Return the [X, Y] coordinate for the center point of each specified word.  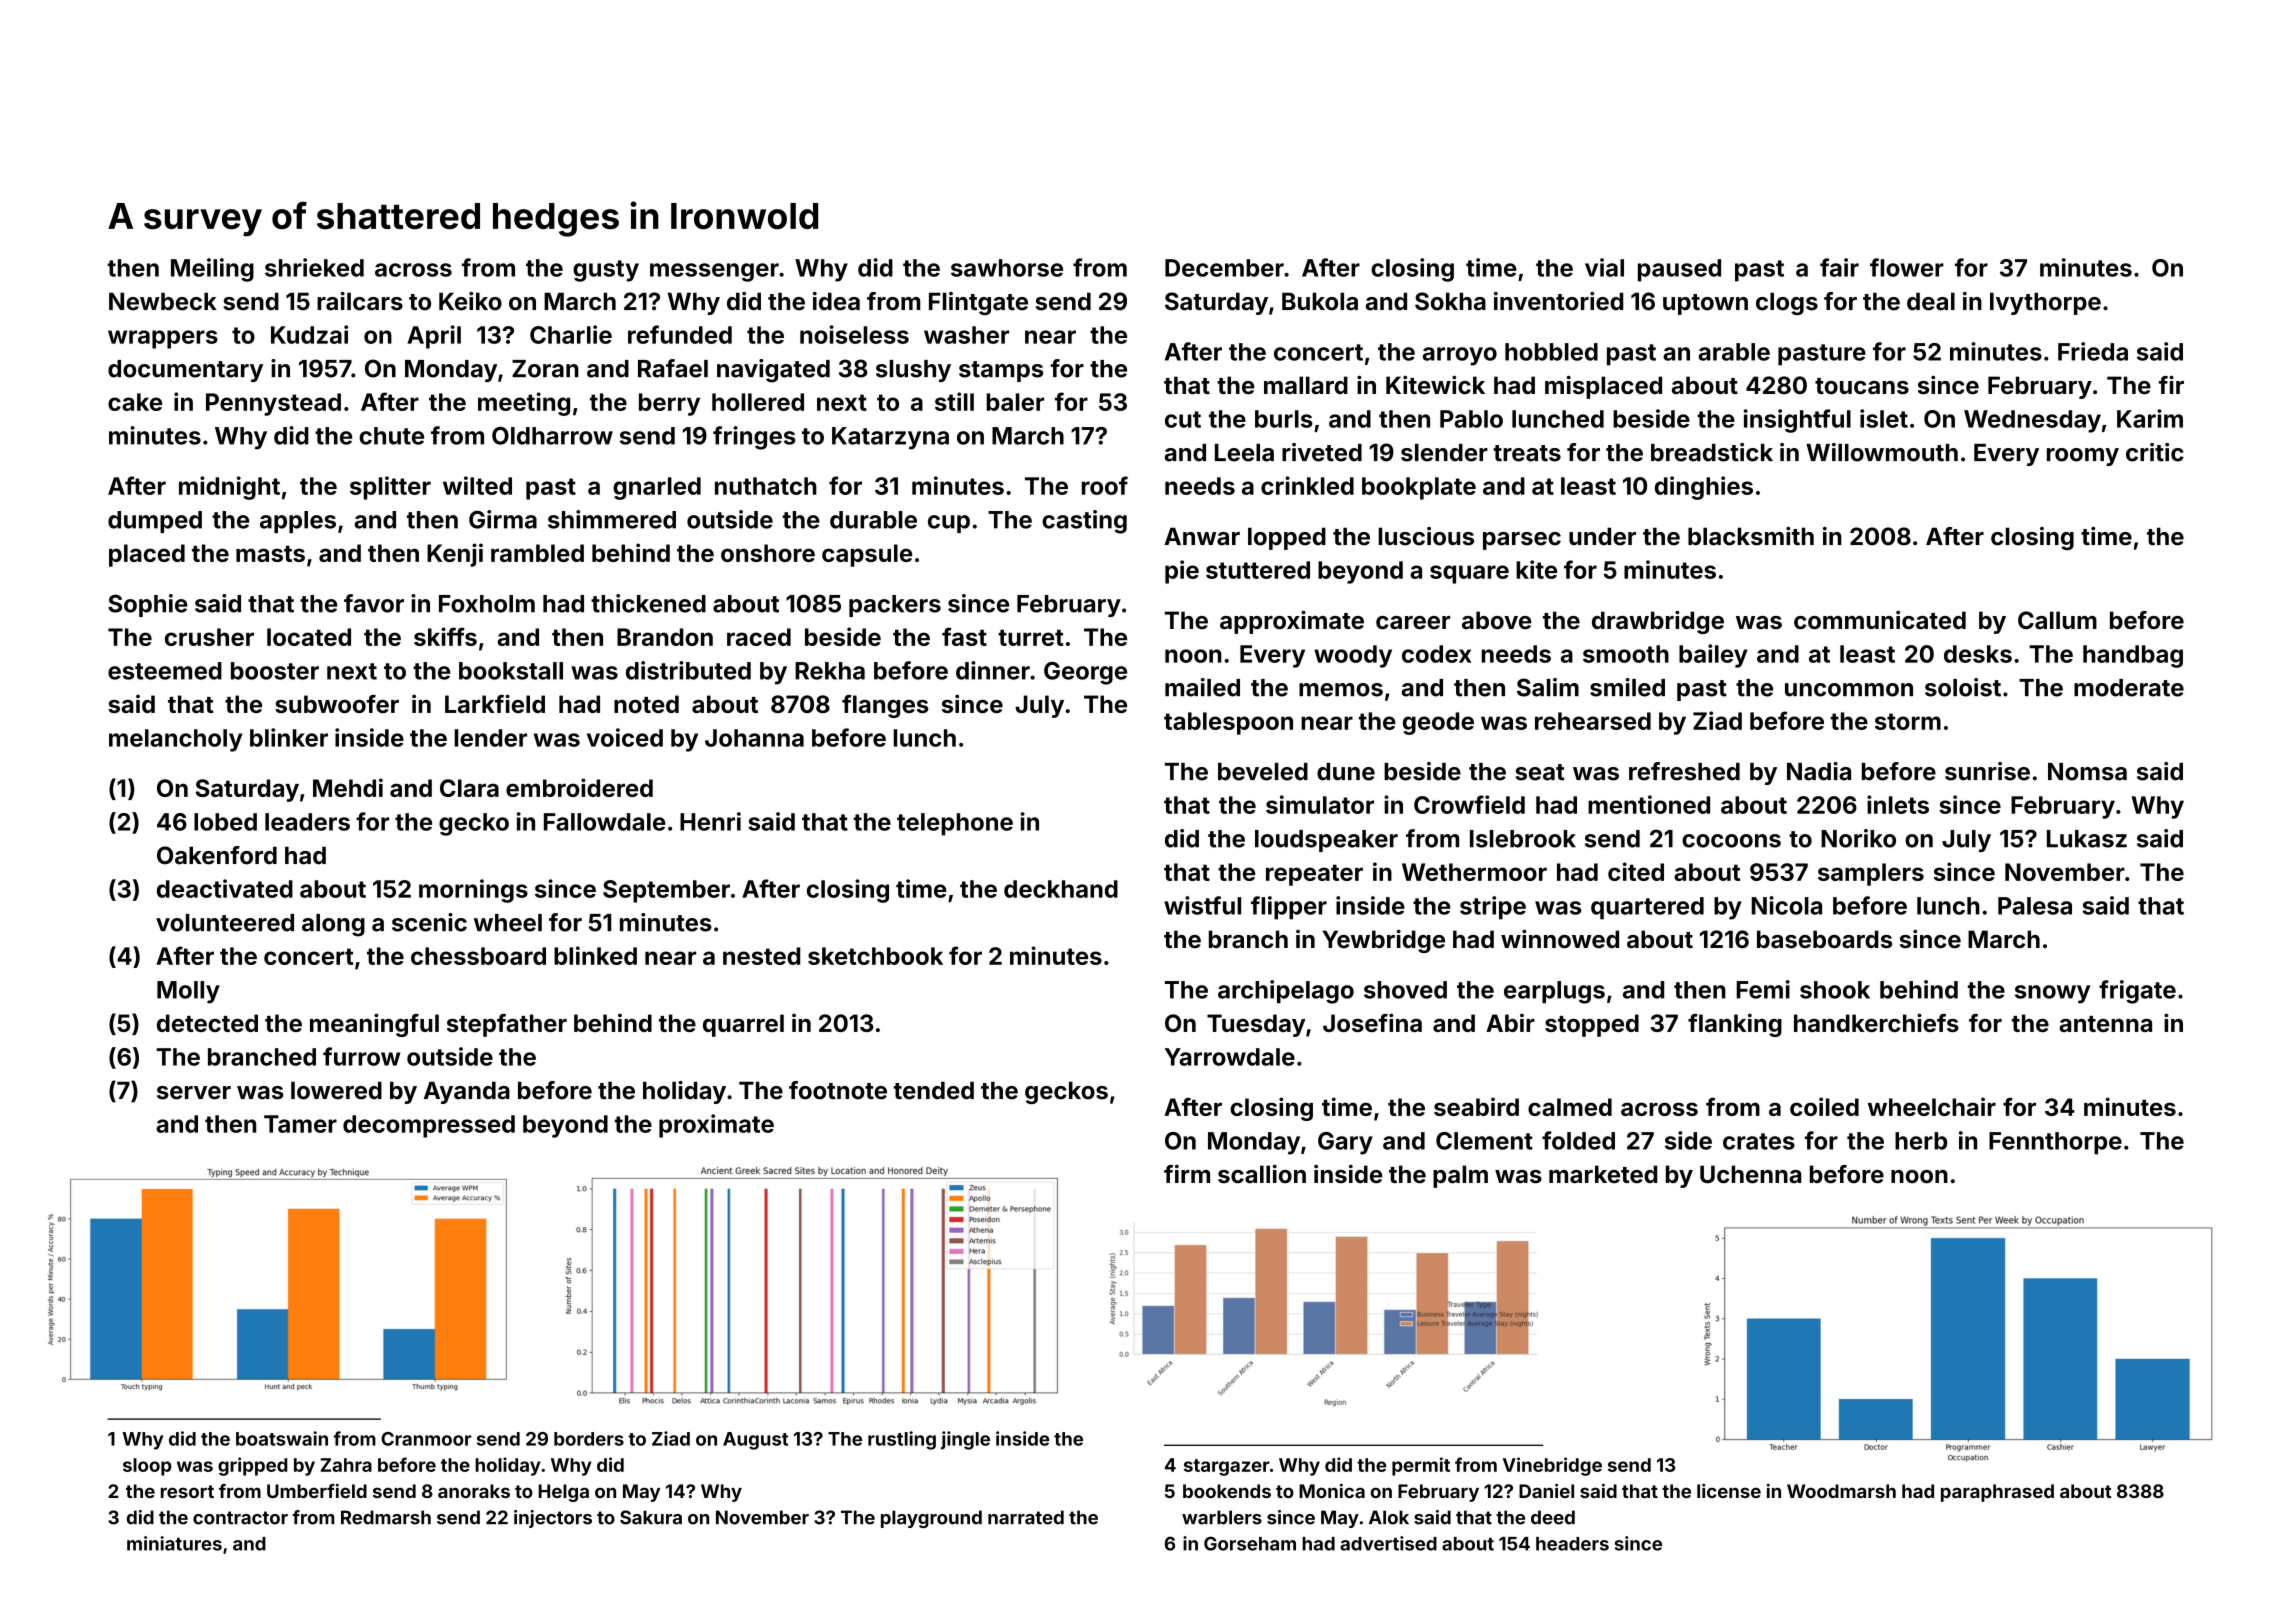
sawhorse [1007, 268]
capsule [867, 555]
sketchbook [875, 956]
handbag [2133, 656]
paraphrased [1997, 1493]
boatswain [282, 1438]
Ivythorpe [2045, 303]
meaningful [374, 1025]
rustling [902, 1440]
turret [1031, 637]
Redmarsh [386, 1517]
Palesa [2035, 906]
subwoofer [337, 704]
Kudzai [309, 334]
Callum [2057, 620]
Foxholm [487, 604]
